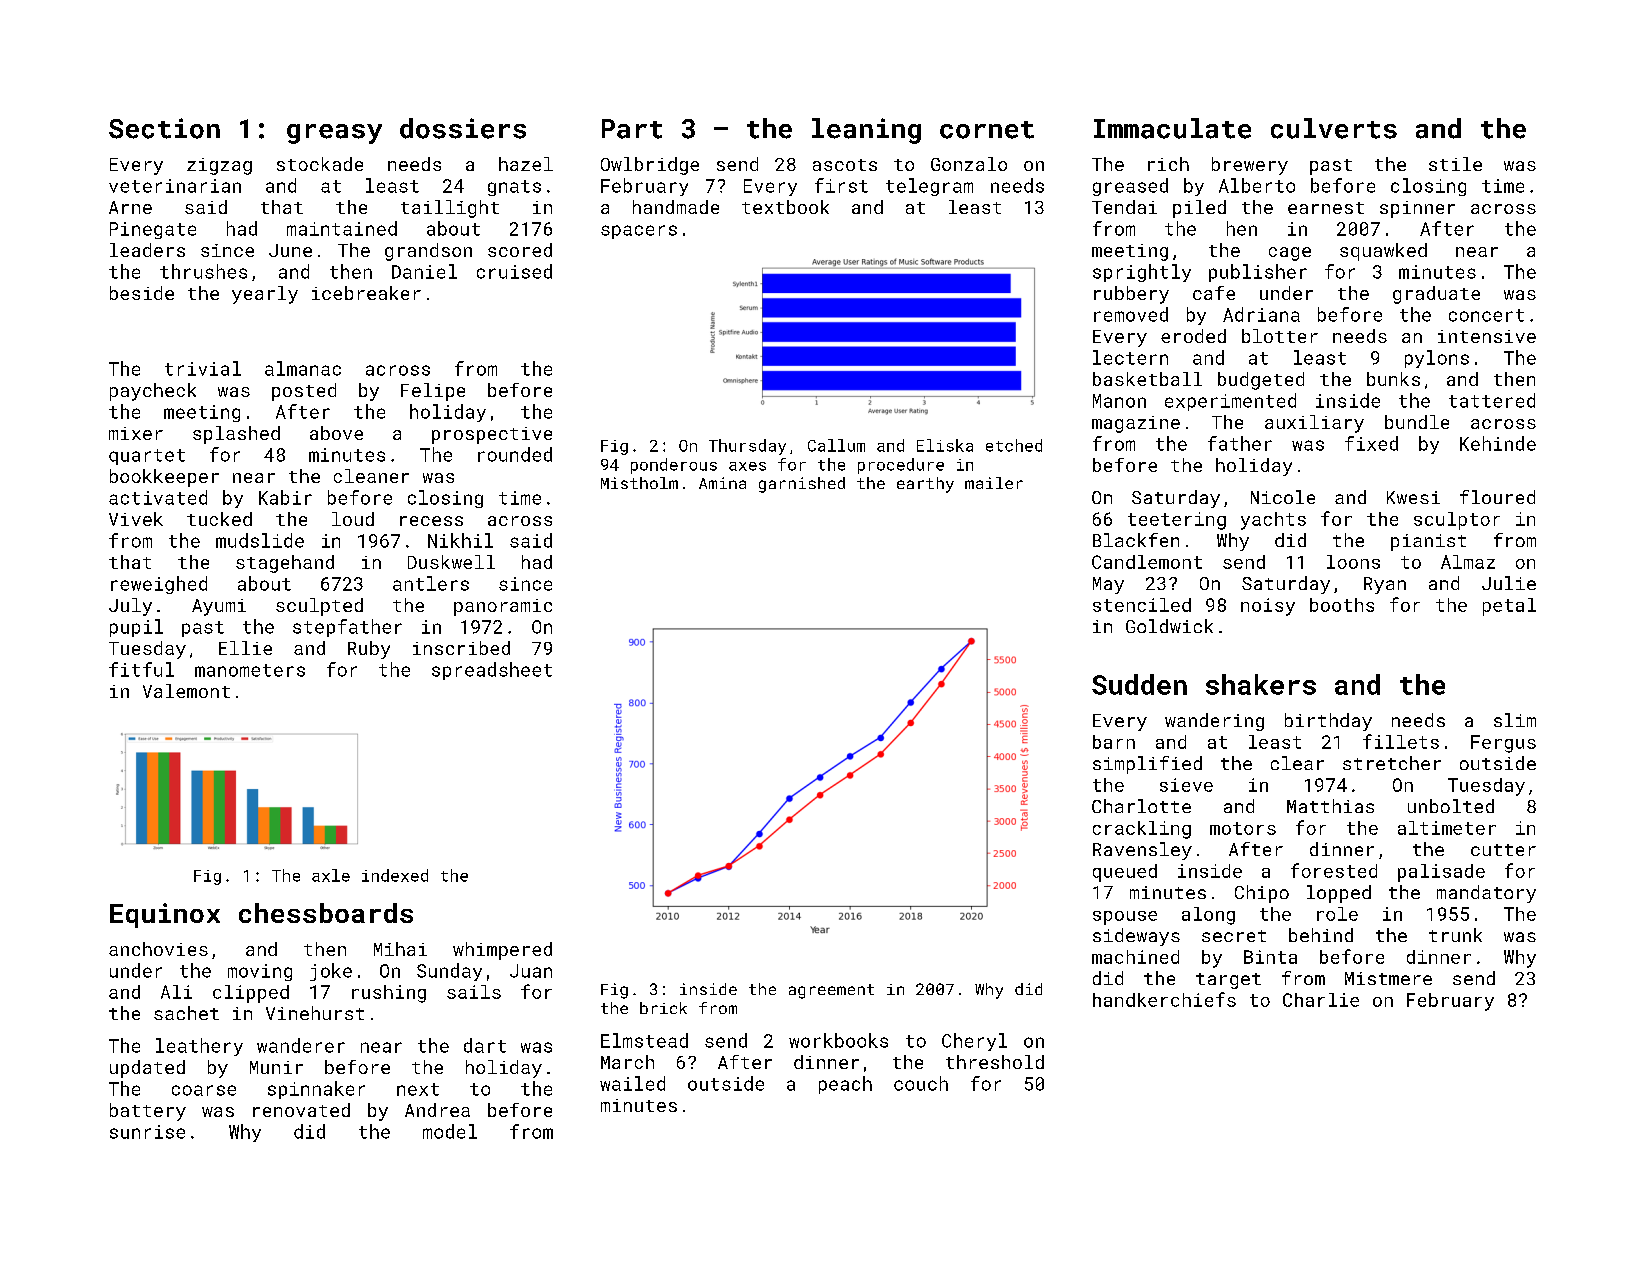 The image size is (1645, 1271). I want to click on agreement, so click(831, 991).
